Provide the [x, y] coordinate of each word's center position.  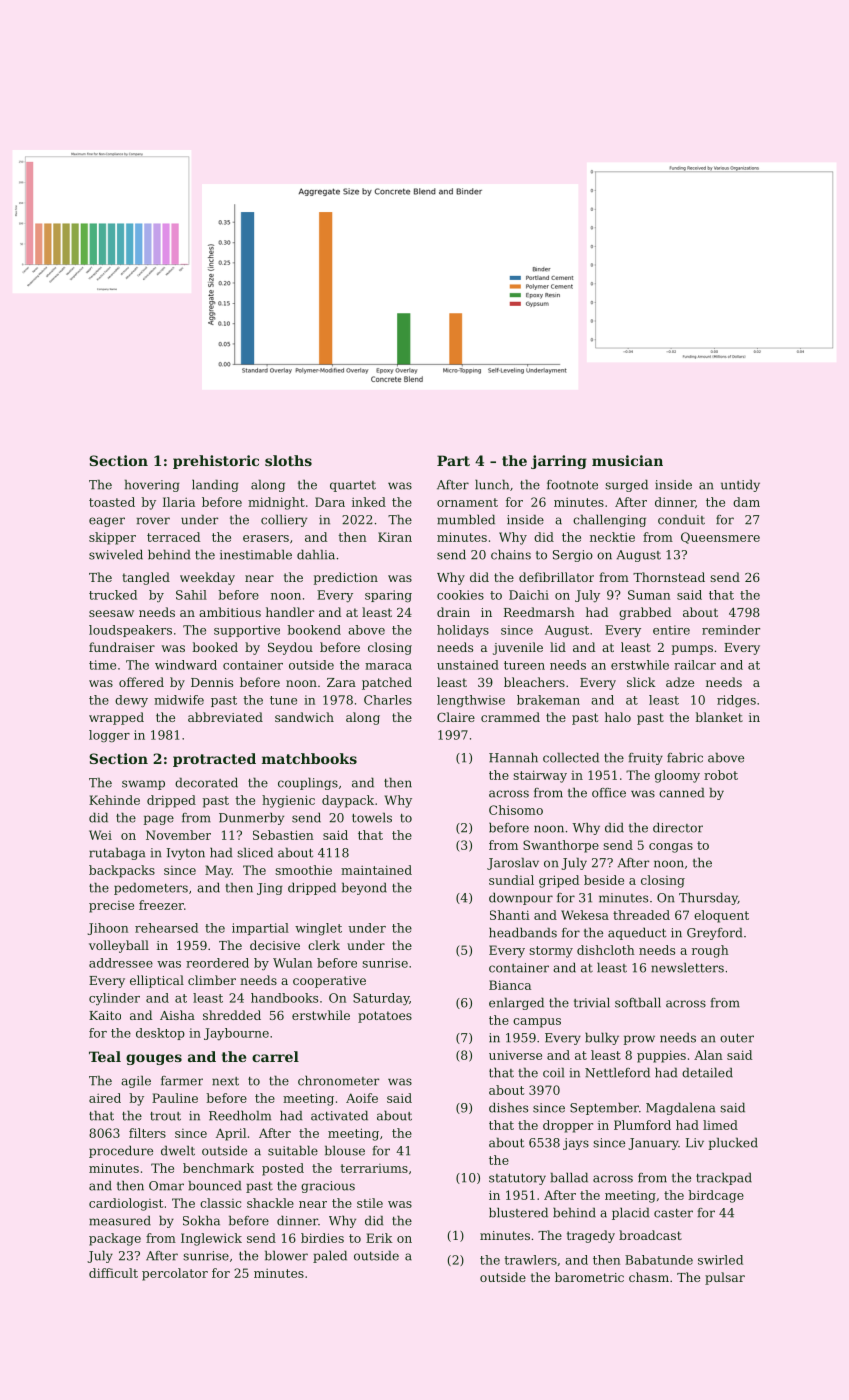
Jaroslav [513, 863]
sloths [288, 460]
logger [109, 736]
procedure [121, 1151]
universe [515, 1055]
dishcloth [606, 950]
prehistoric [216, 462]
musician [627, 460]
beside [604, 880]
